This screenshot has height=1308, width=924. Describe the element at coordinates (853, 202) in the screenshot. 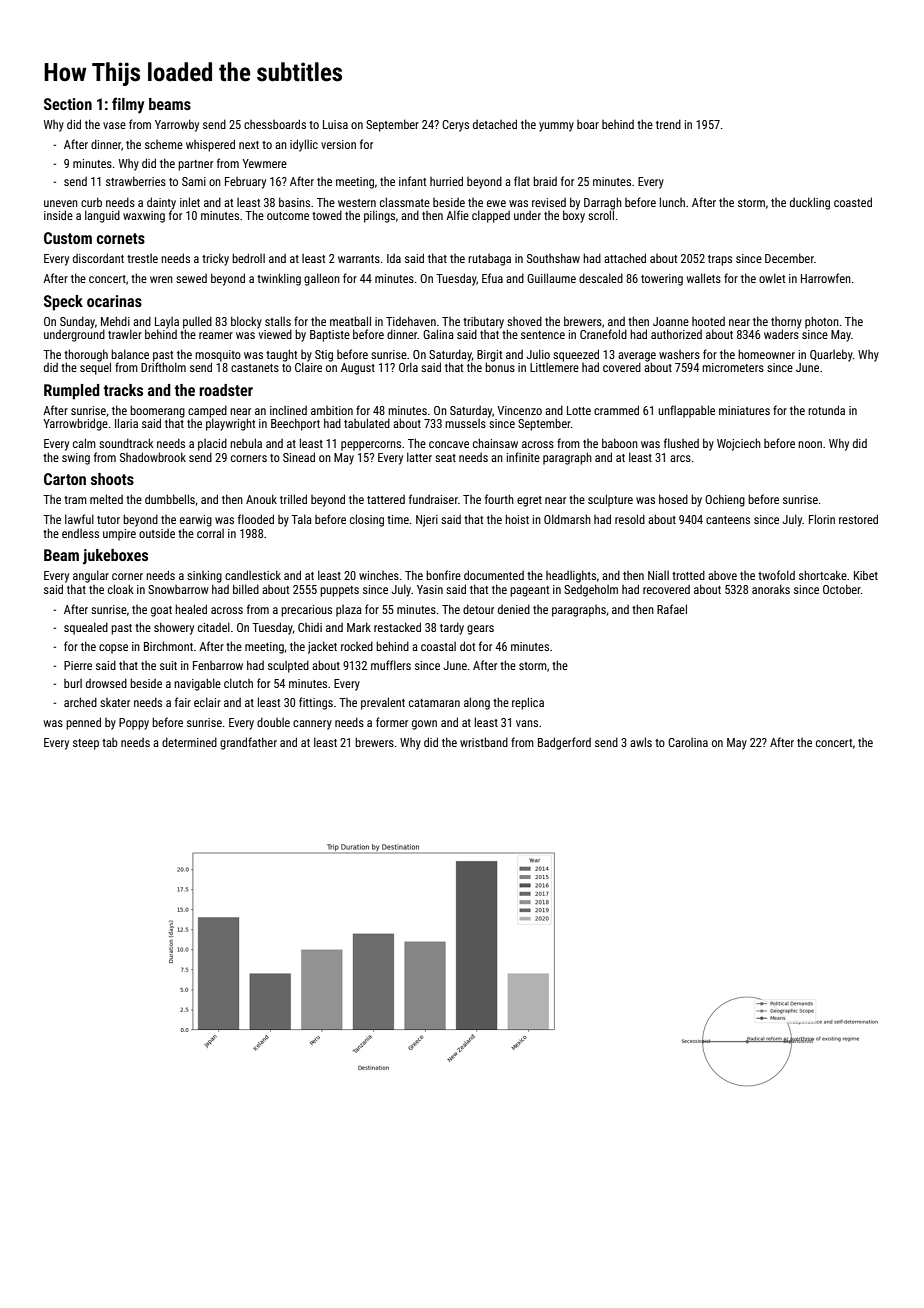

I see `coasted` at that location.
